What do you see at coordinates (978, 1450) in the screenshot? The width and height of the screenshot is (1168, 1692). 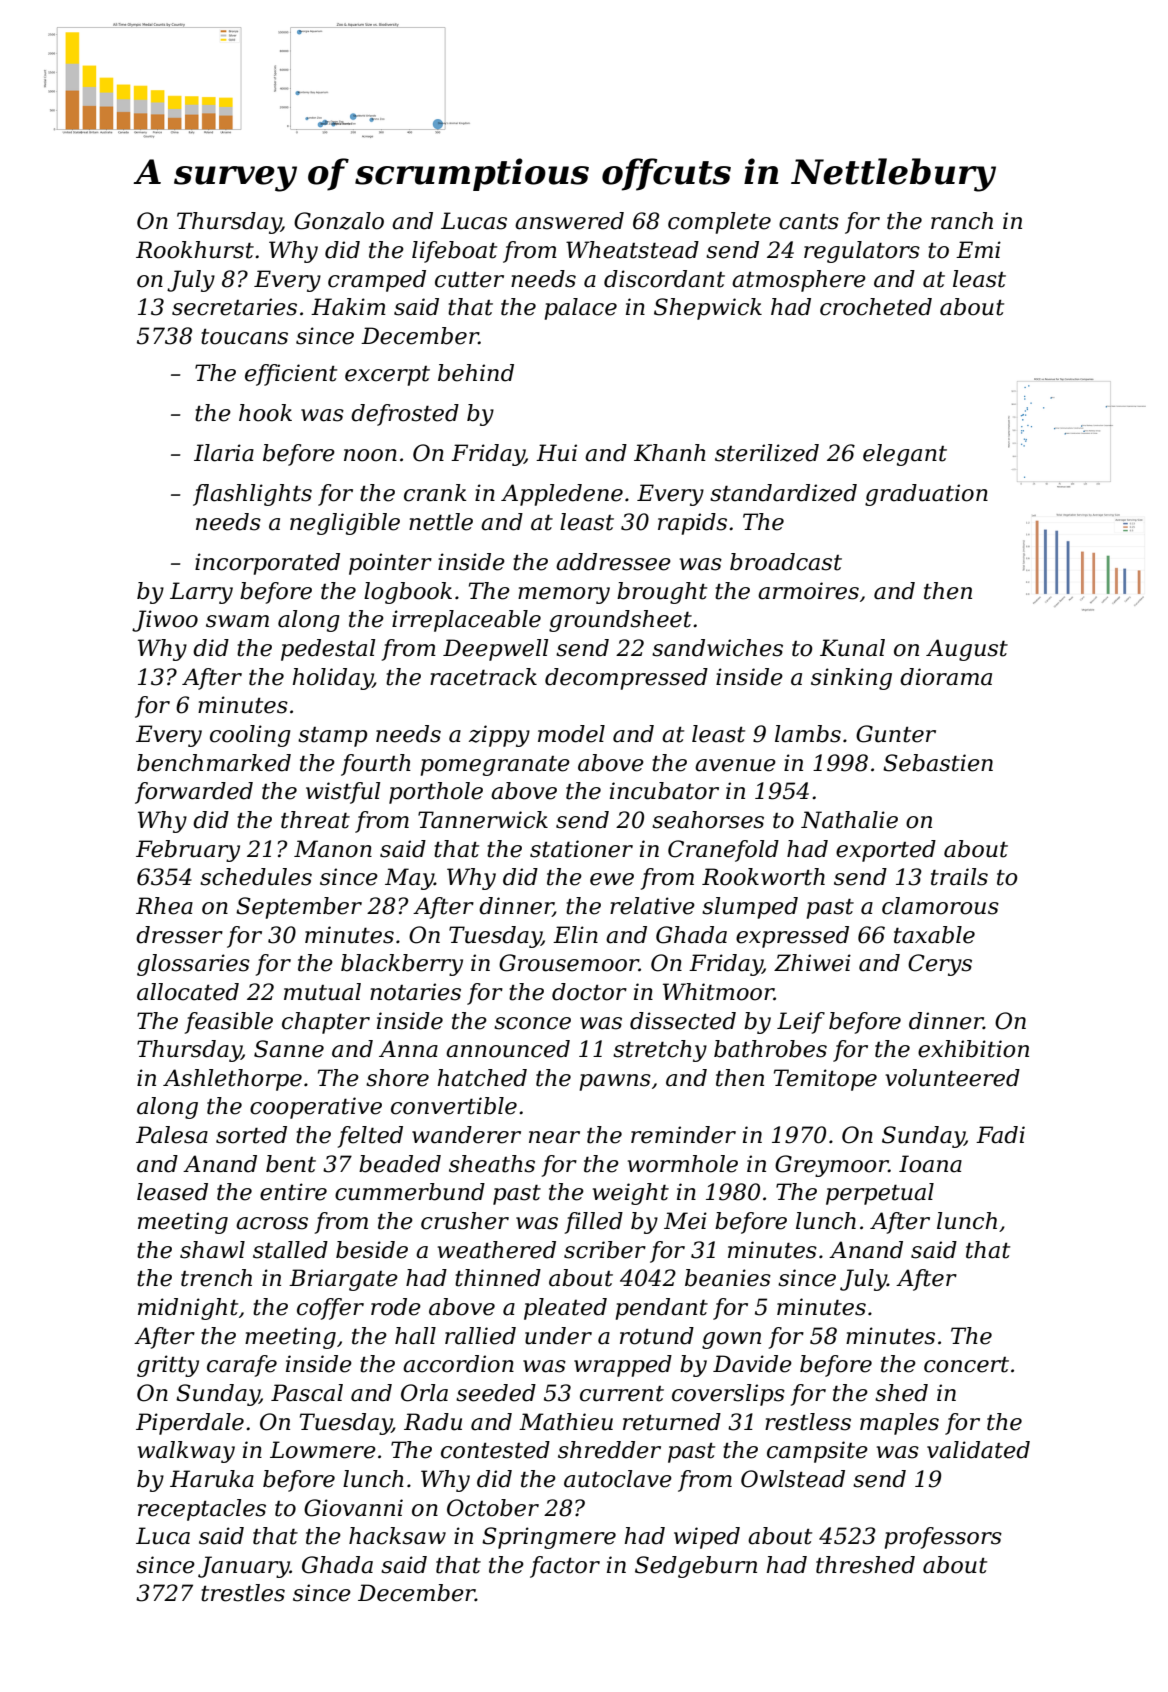 I see `validated` at bounding box center [978, 1450].
